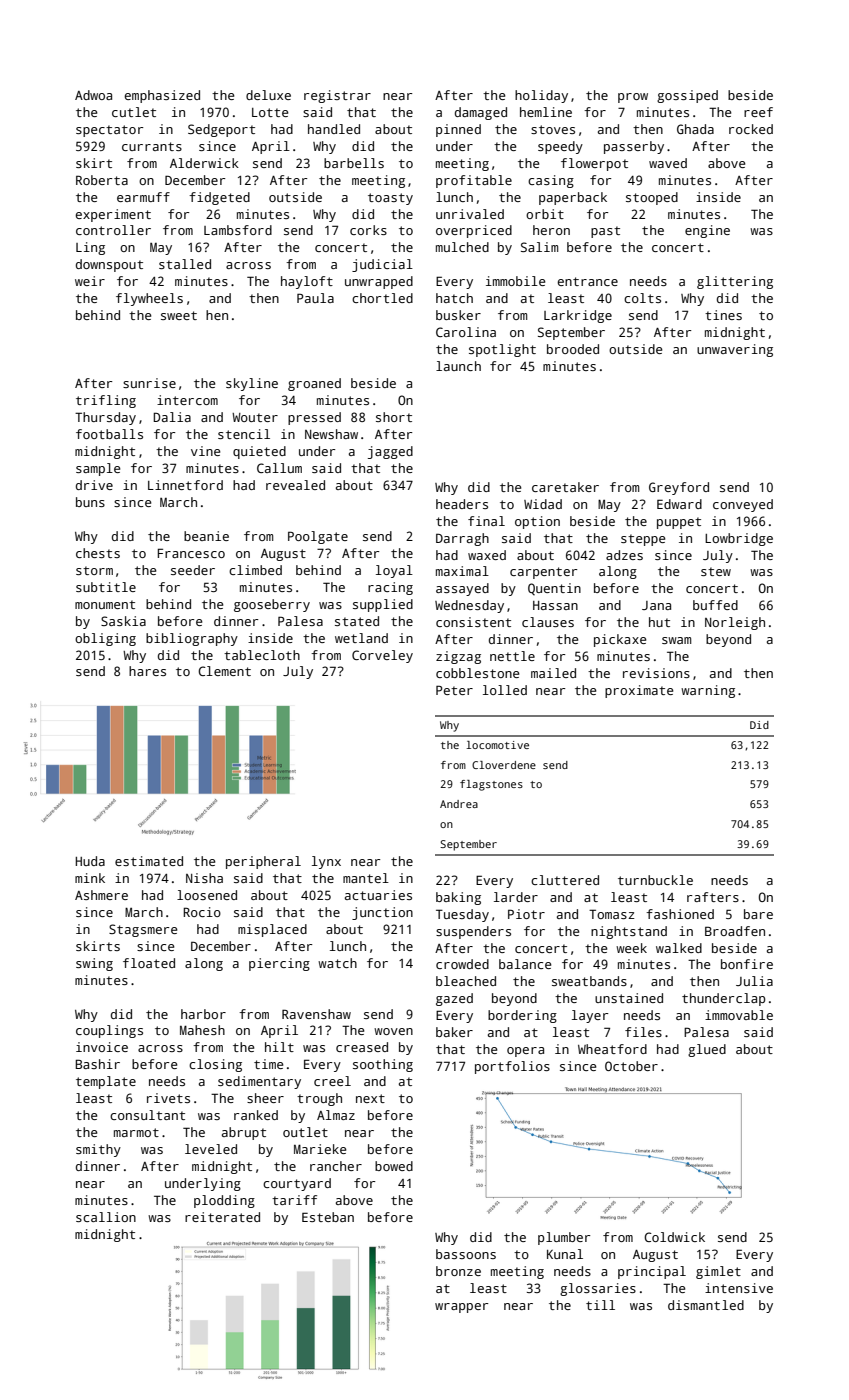 This screenshot has height=1400, width=849. What do you see at coordinates (394, 1166) in the screenshot?
I see `bowed` at bounding box center [394, 1166].
